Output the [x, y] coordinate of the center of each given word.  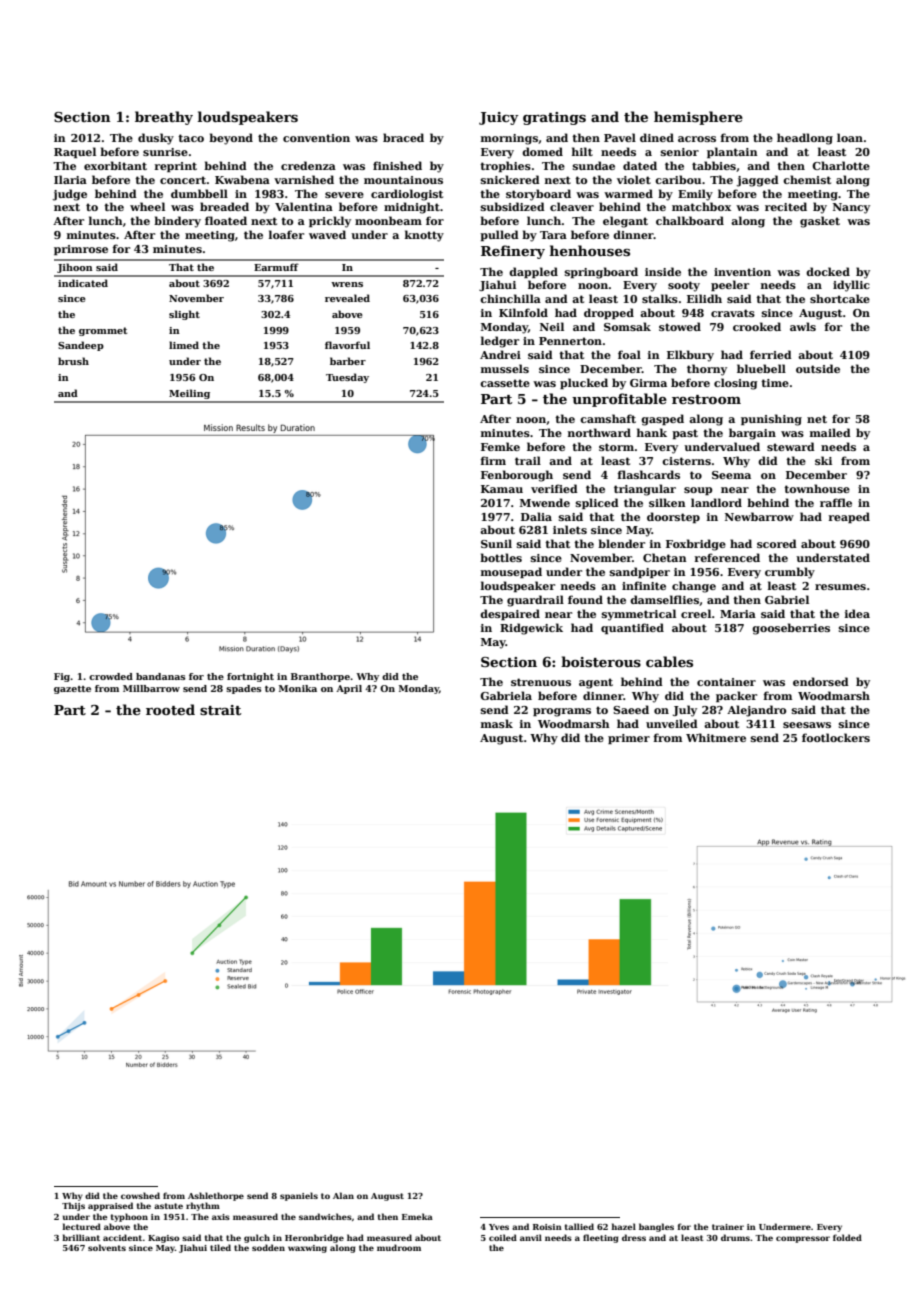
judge [70, 195]
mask [497, 723]
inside [663, 271]
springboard [601, 273]
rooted [170, 709]
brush [73, 361]
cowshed [140, 1195]
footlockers [836, 737]
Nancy [851, 208]
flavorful [347, 345]
